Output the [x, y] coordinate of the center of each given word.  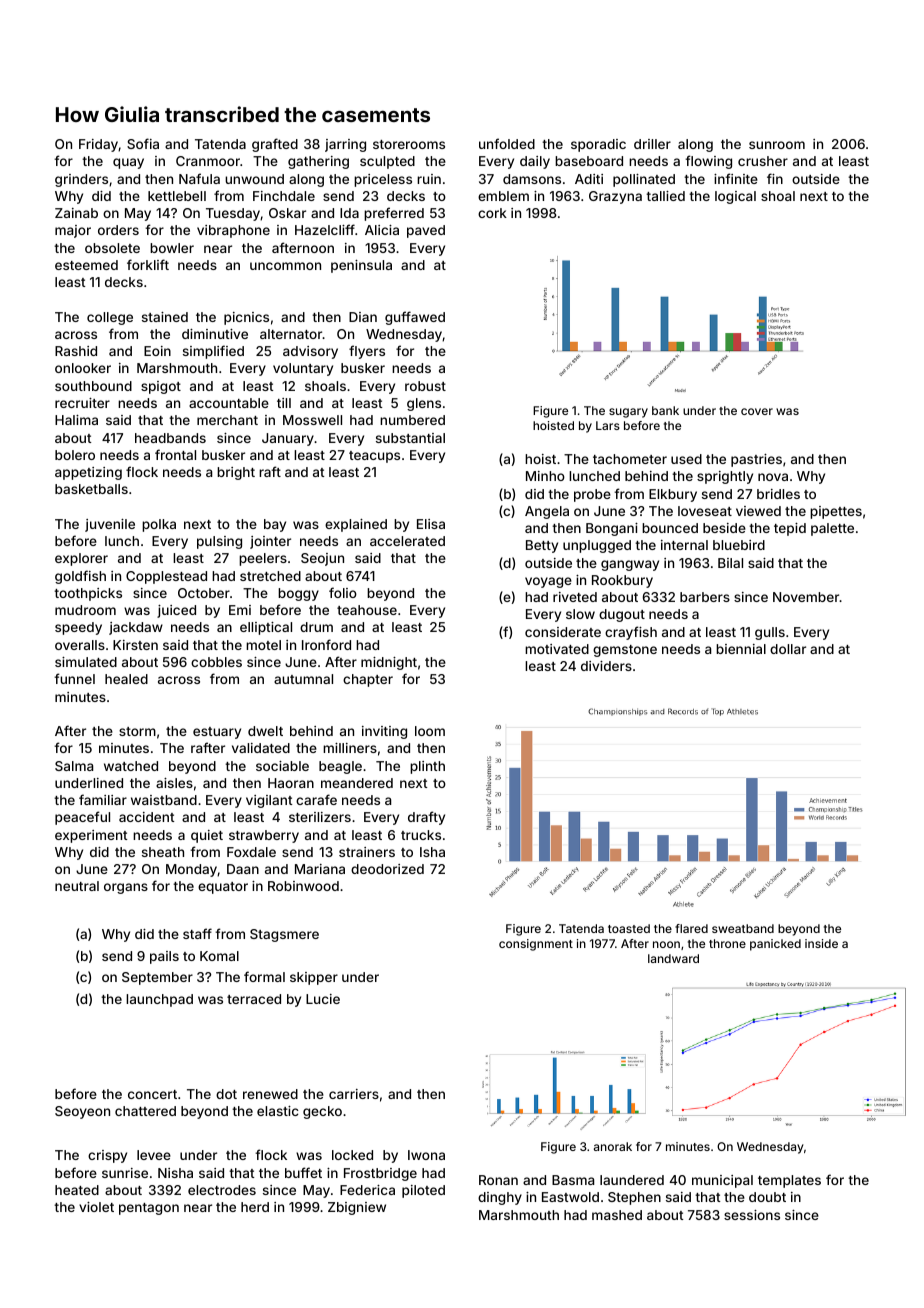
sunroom [777, 145]
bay [275, 525]
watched [131, 766]
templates [789, 1181]
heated [77, 1190]
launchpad [159, 1000]
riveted [575, 597]
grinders [81, 180]
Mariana [320, 869]
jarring [345, 145]
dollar [788, 649]
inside [821, 943]
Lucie [323, 999]
